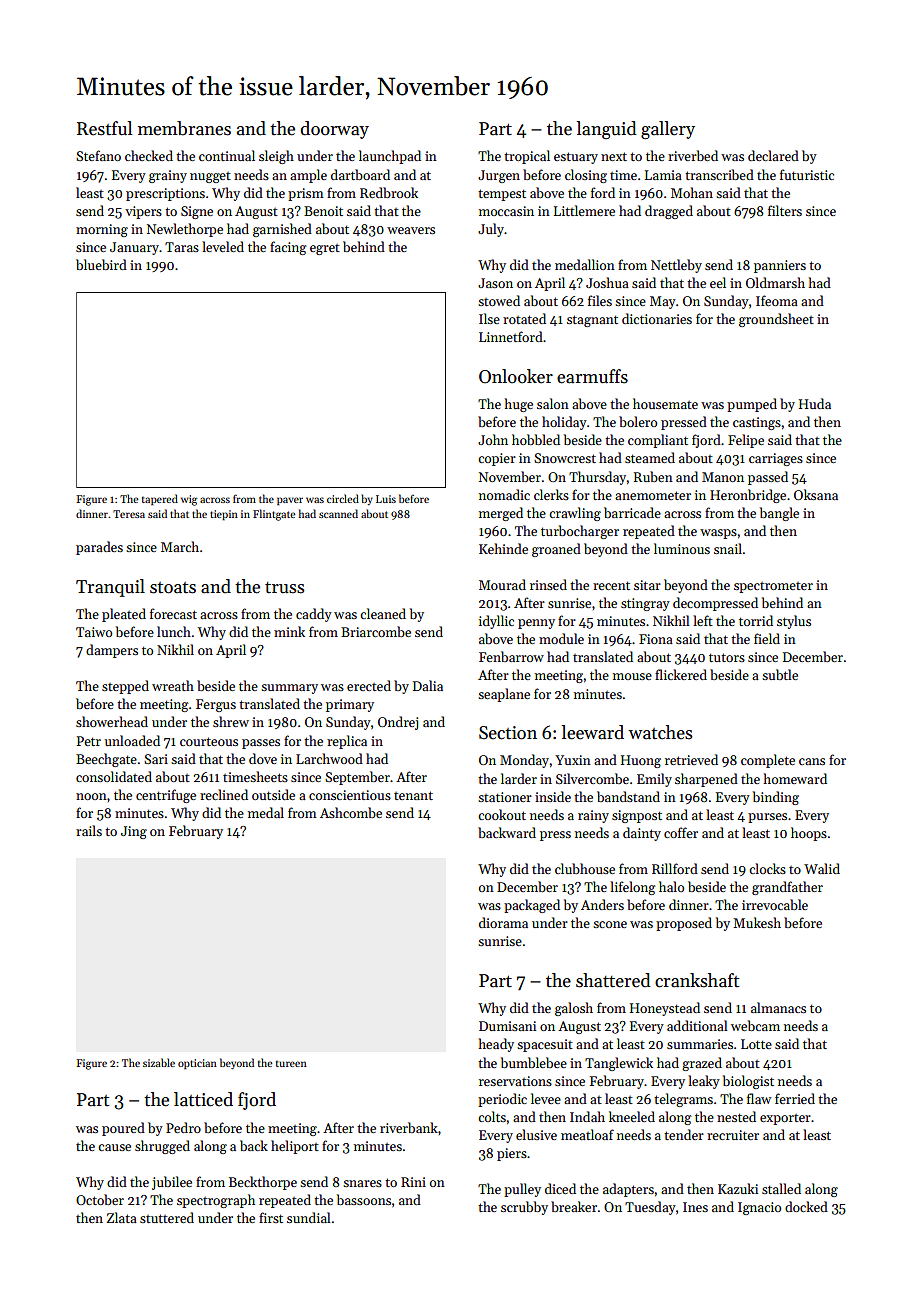 The height and width of the document is (1308, 924). What do you see at coordinates (223, 246) in the document?
I see `leveled` at bounding box center [223, 246].
